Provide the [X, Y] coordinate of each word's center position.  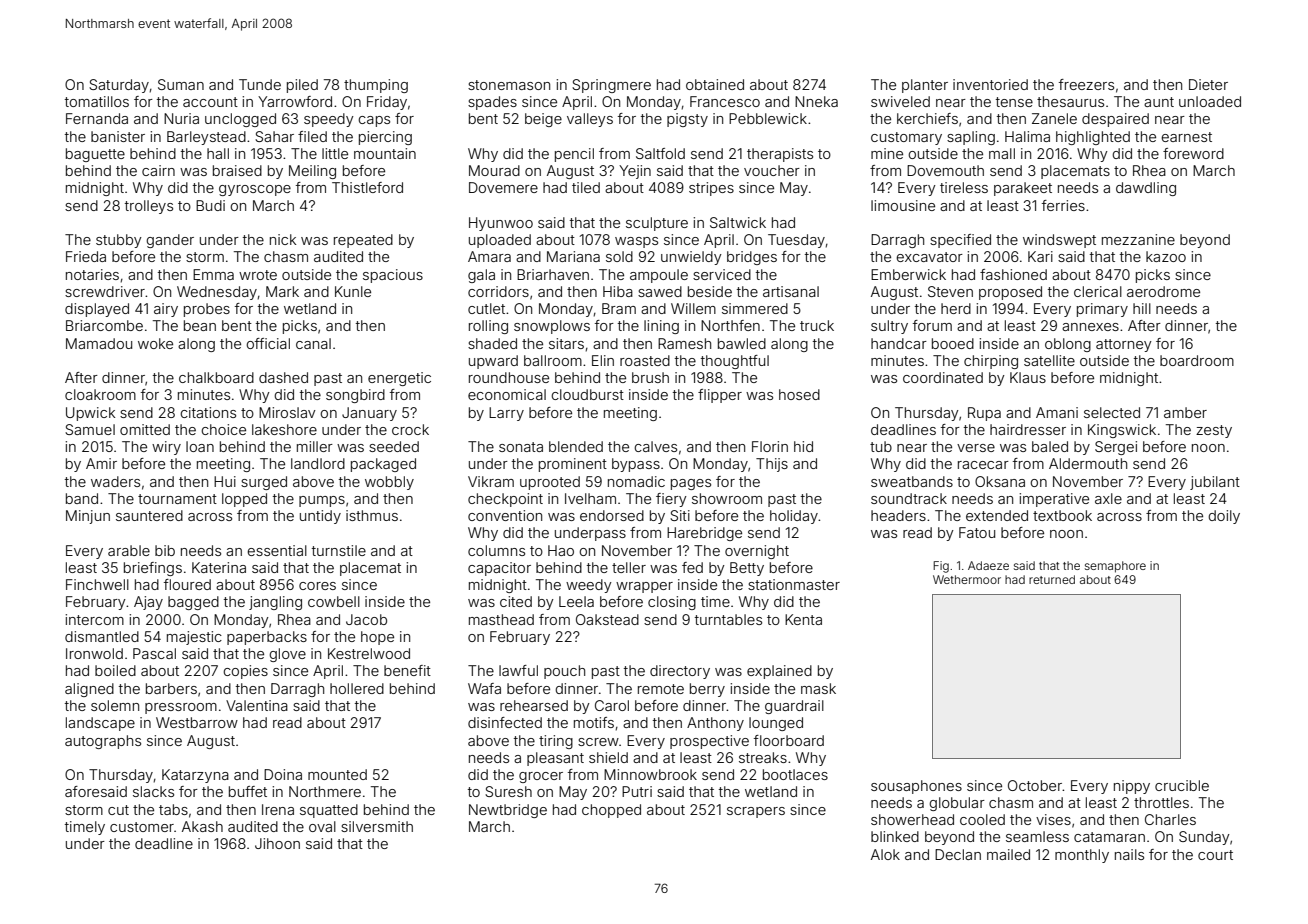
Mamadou [99, 343]
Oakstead [607, 619]
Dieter [1208, 84]
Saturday [119, 86]
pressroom [181, 708]
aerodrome [1163, 291]
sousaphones [916, 787]
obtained [715, 84]
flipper [720, 396]
